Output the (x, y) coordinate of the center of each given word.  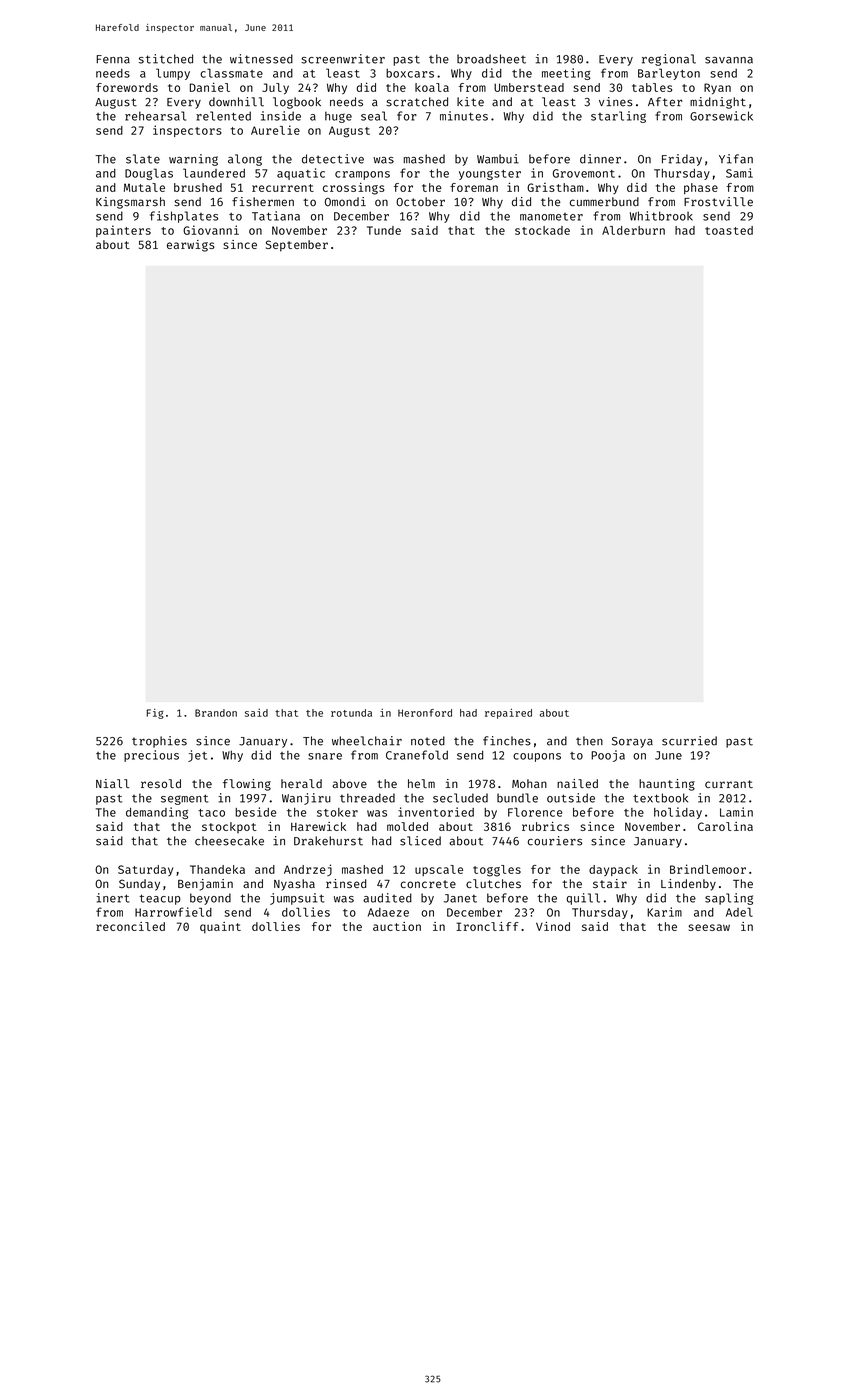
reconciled (130, 926)
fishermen (263, 202)
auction (397, 926)
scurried (689, 741)
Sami (739, 173)
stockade (542, 230)
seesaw (709, 927)
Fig (155, 713)
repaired (508, 713)
